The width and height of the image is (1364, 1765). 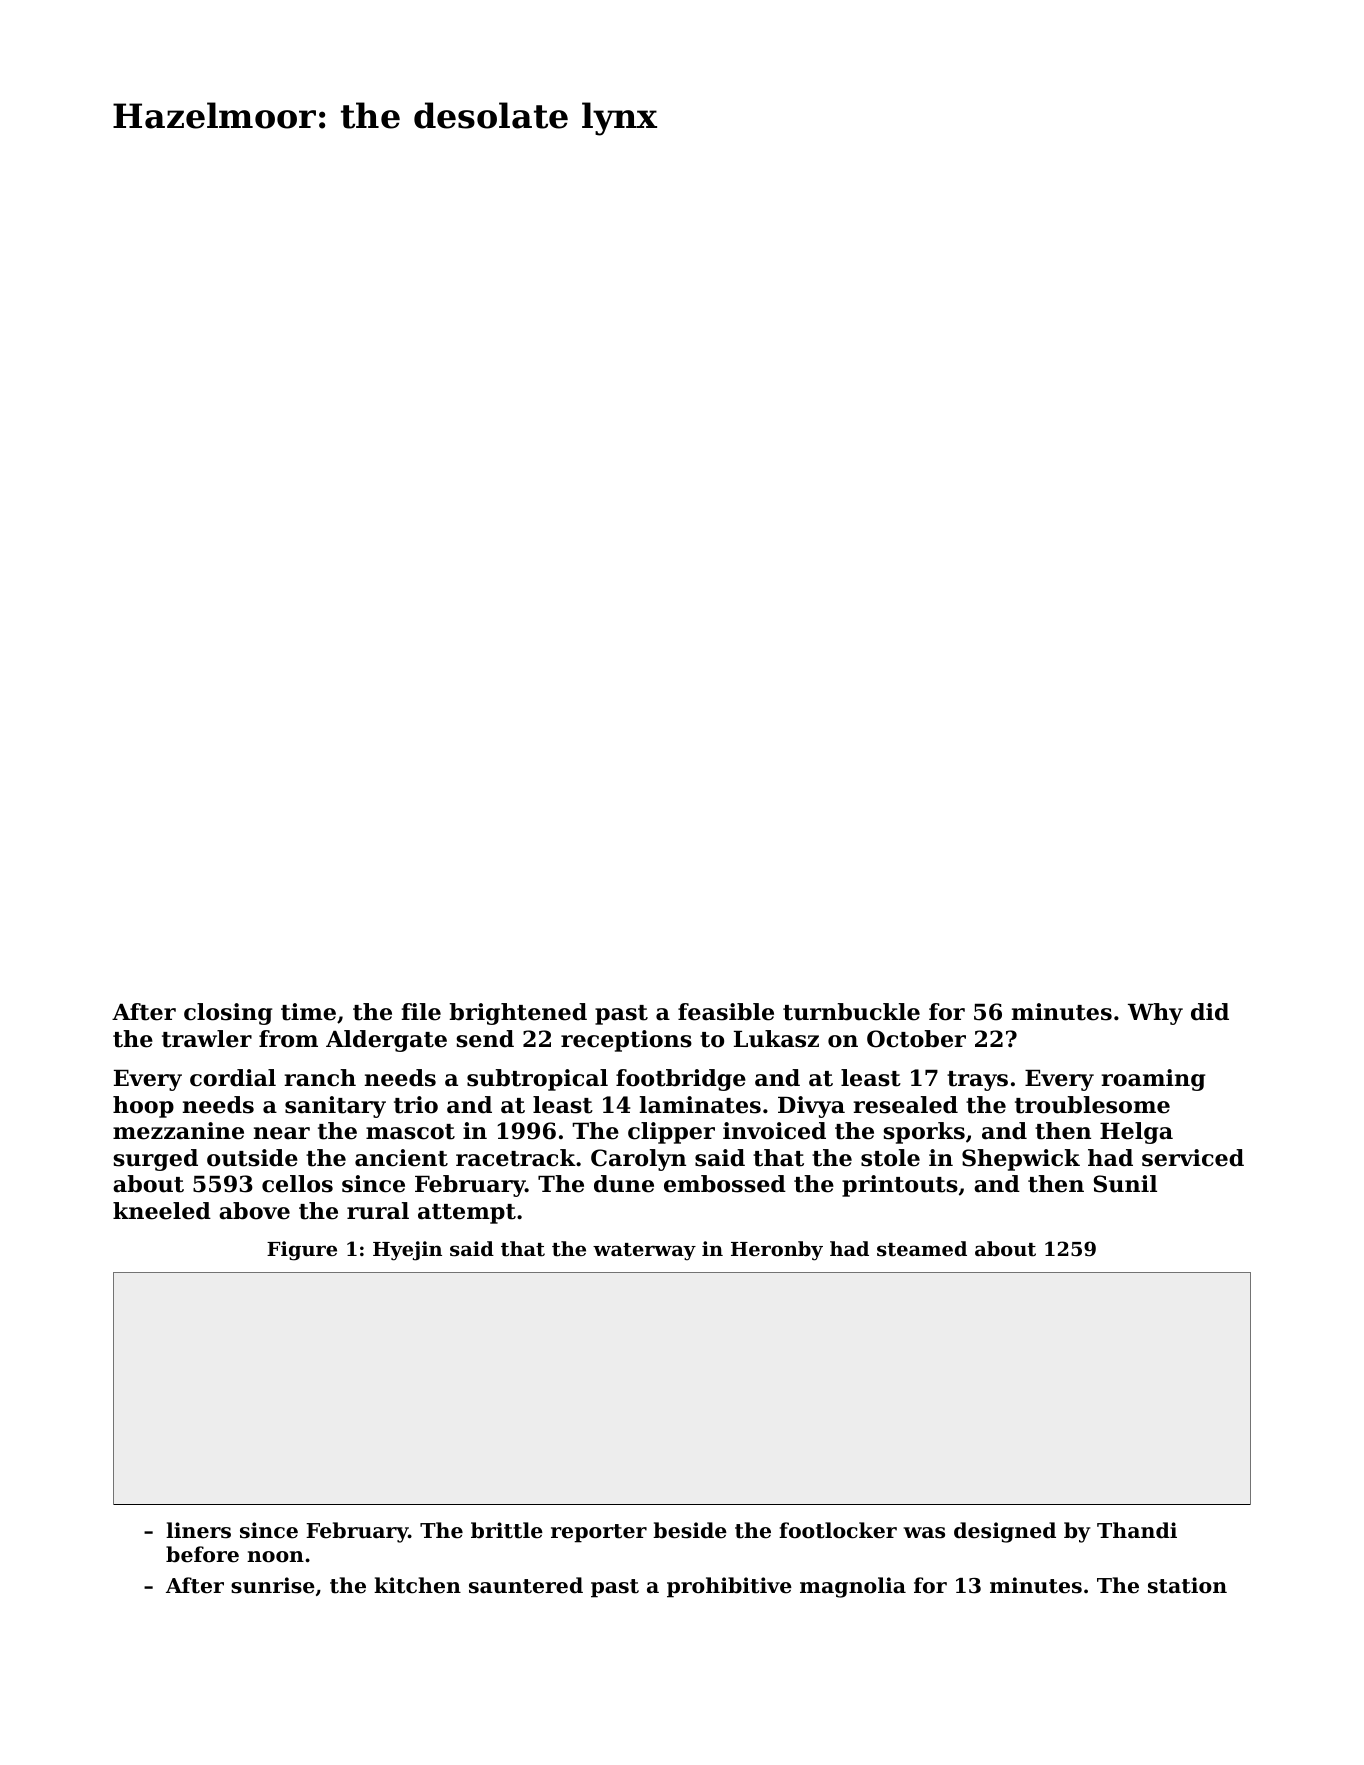 I want to click on liners, so click(x=198, y=1530).
